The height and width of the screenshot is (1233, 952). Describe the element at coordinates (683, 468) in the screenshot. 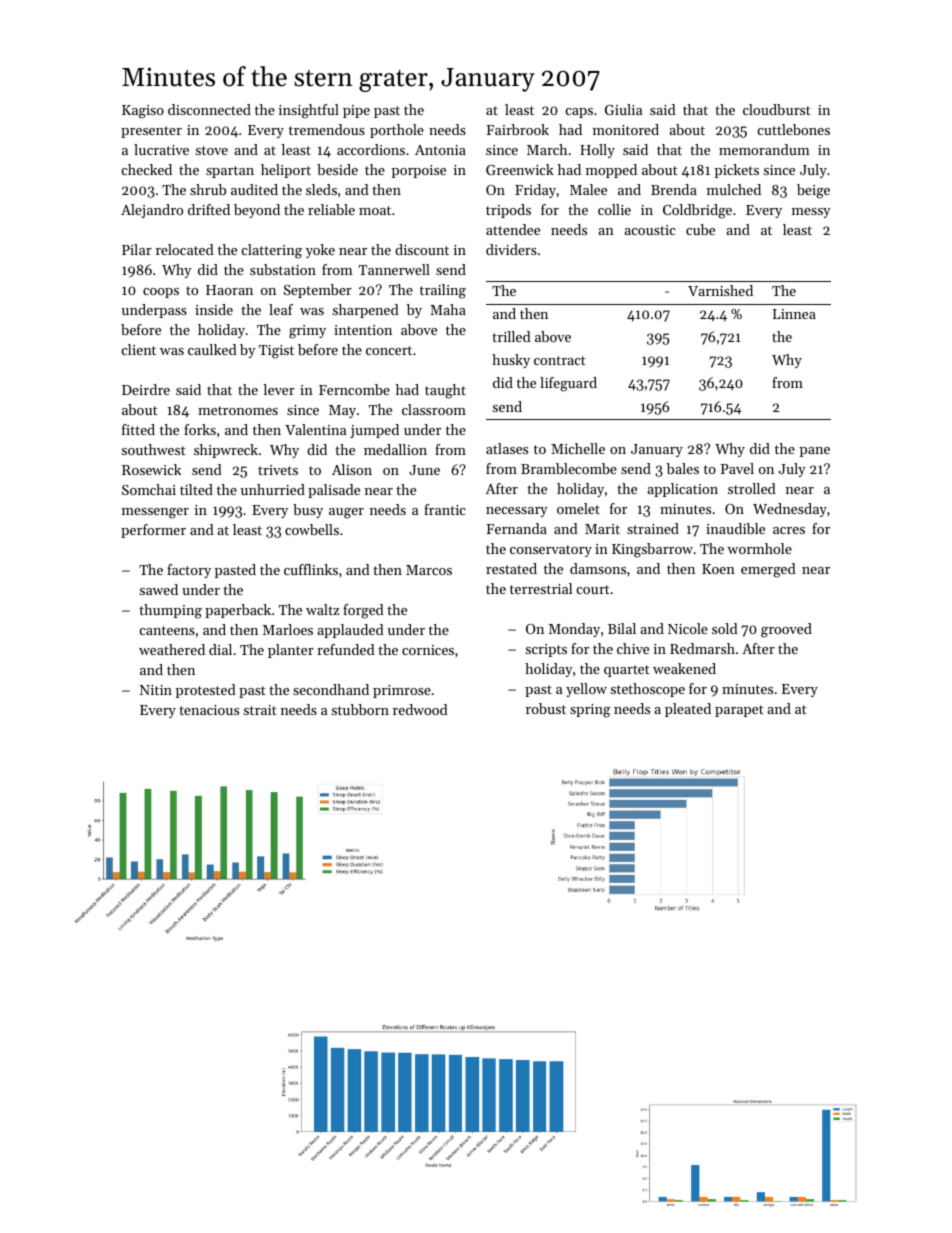

I see `bales` at that location.
